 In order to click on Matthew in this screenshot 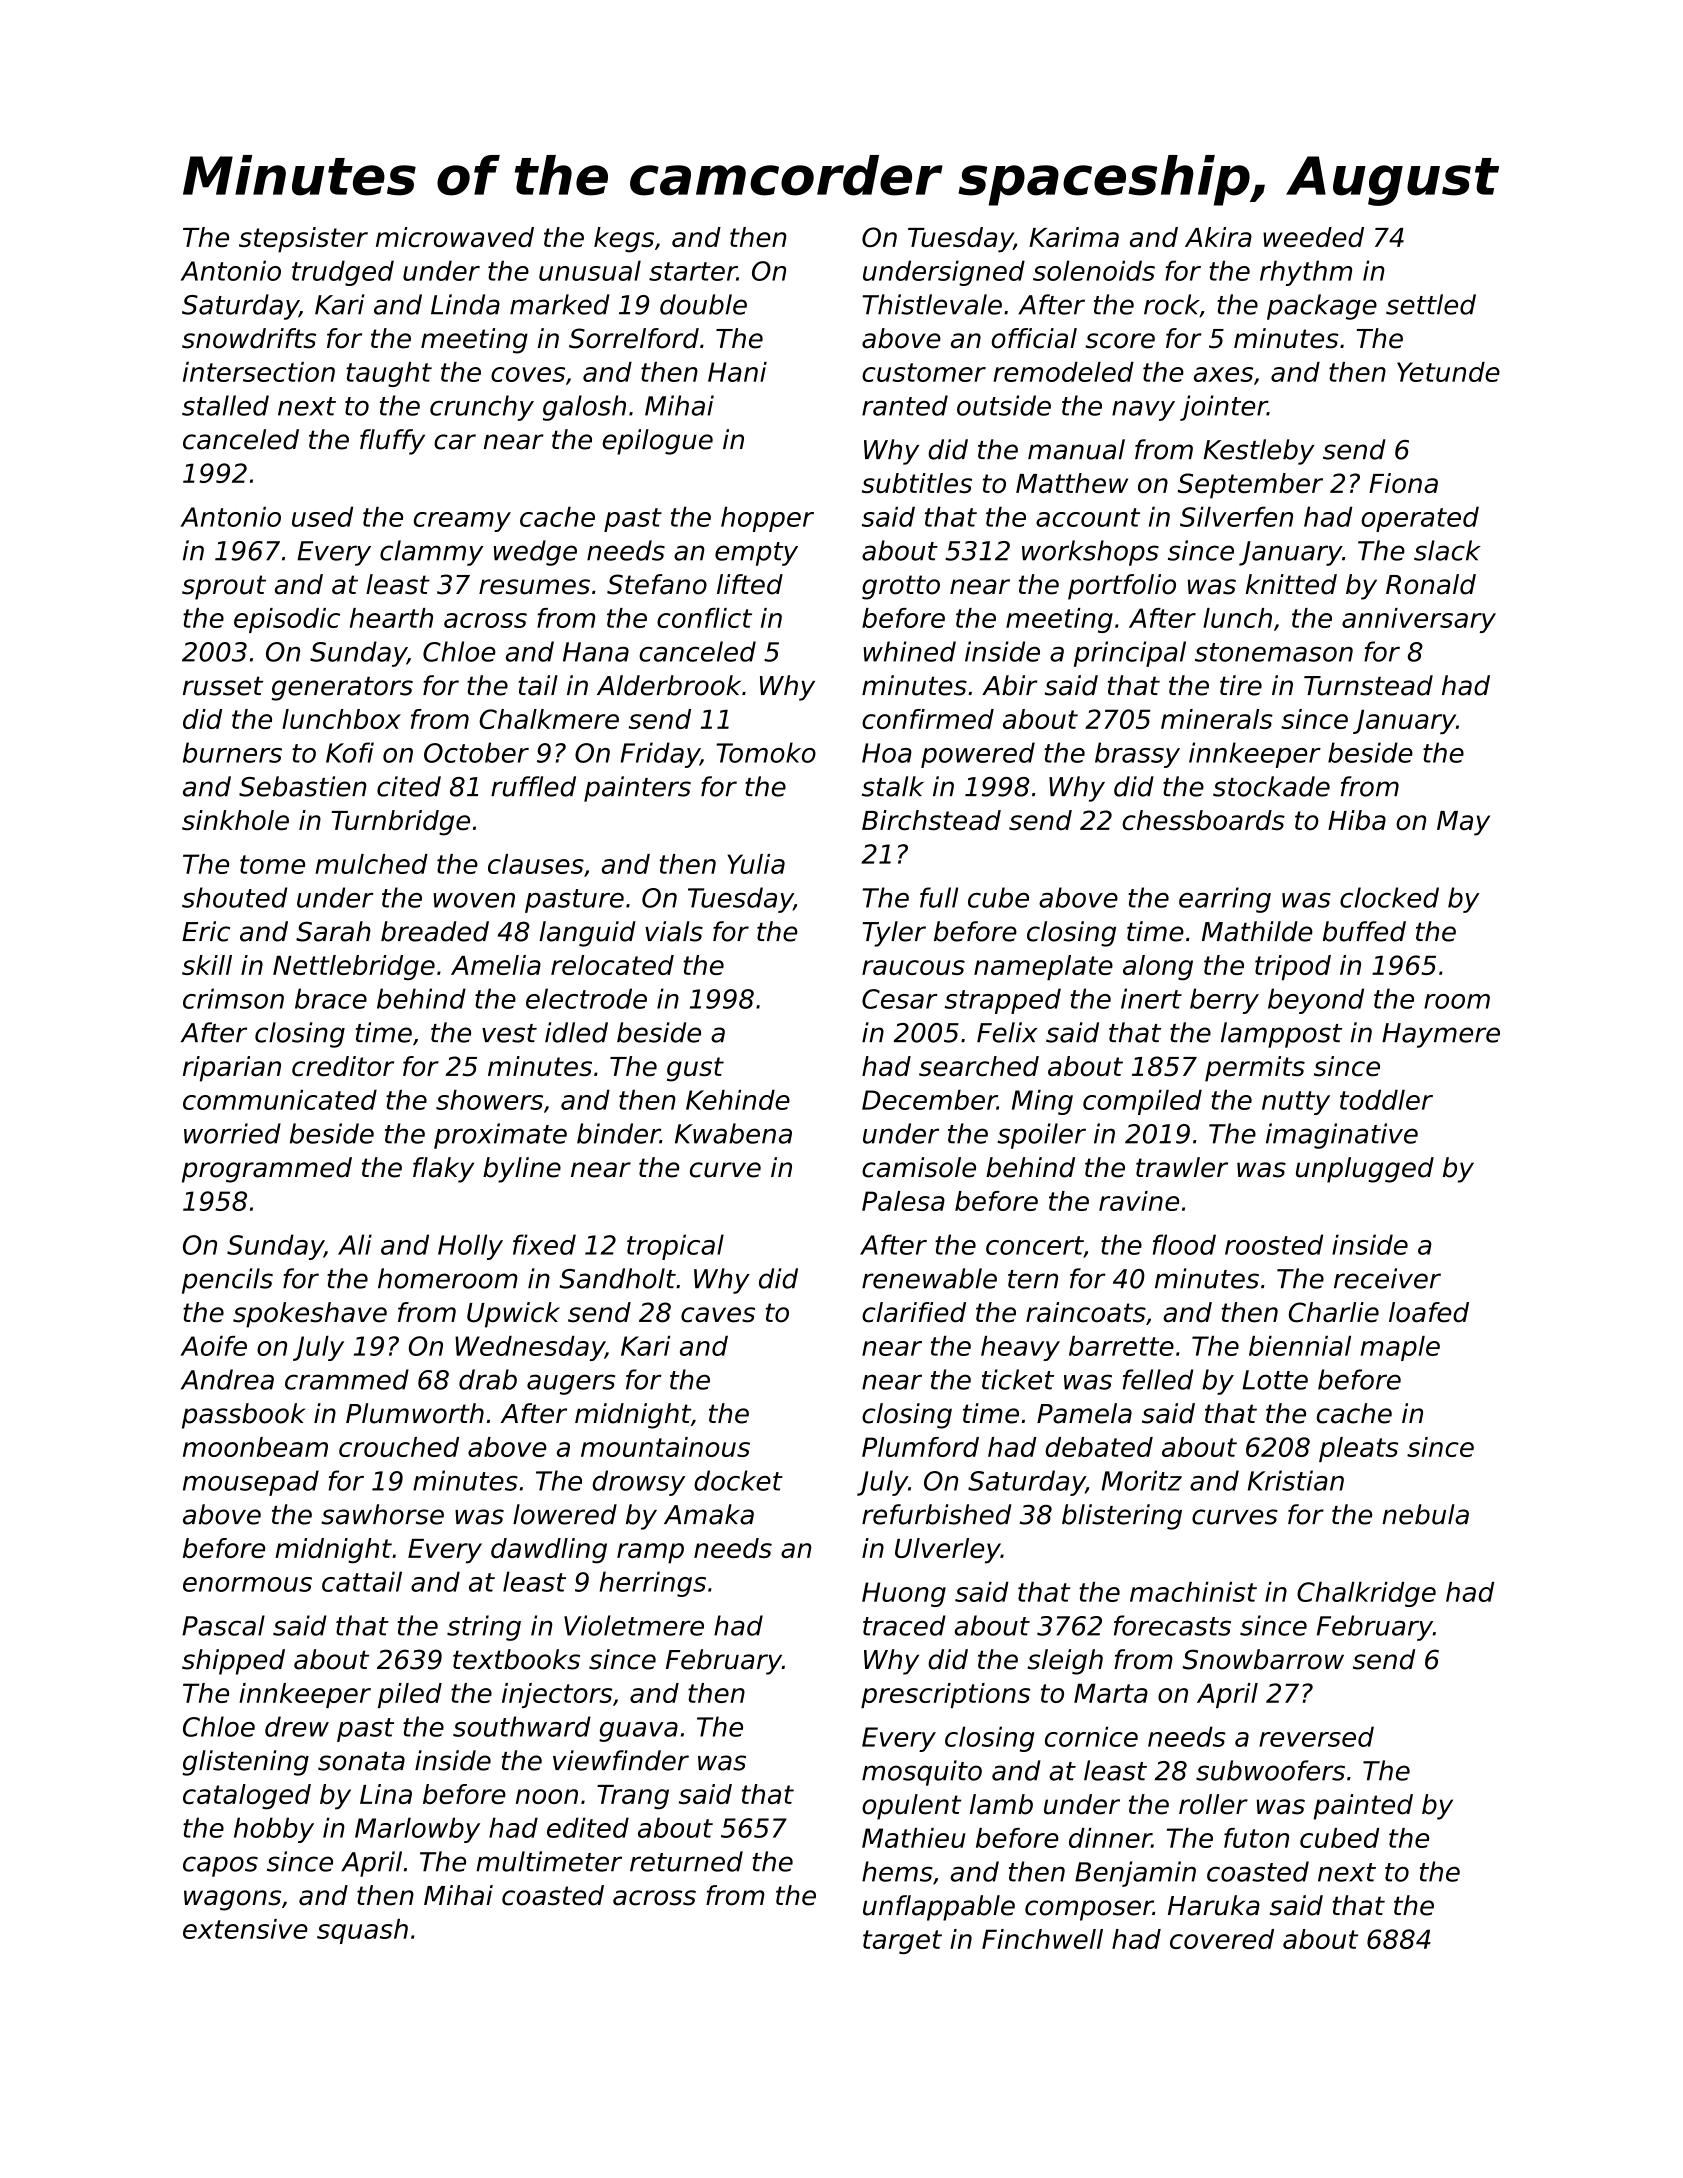, I will do `click(1072, 483)`.
